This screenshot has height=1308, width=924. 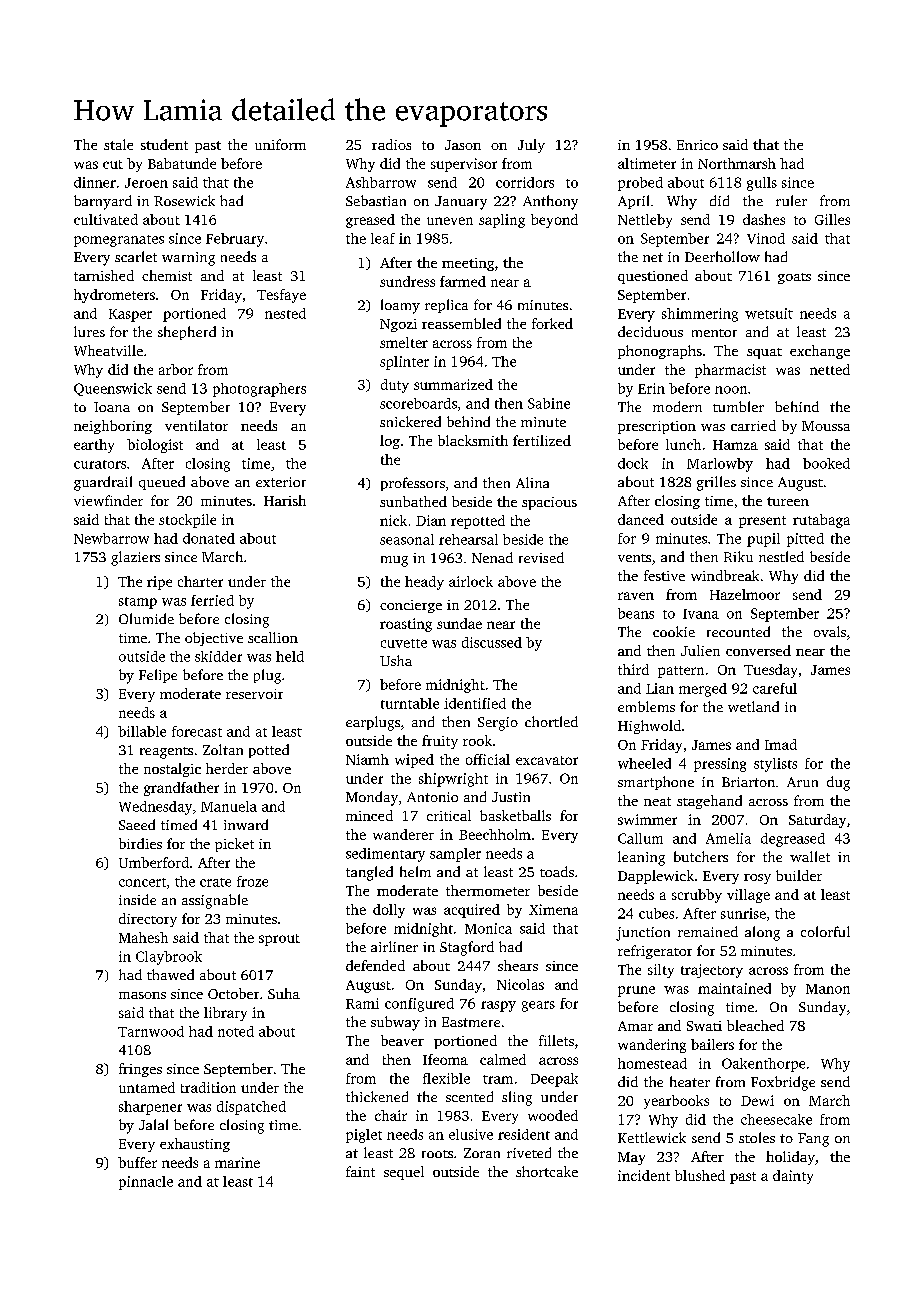 What do you see at coordinates (176, 369) in the screenshot?
I see `arbor` at bounding box center [176, 369].
